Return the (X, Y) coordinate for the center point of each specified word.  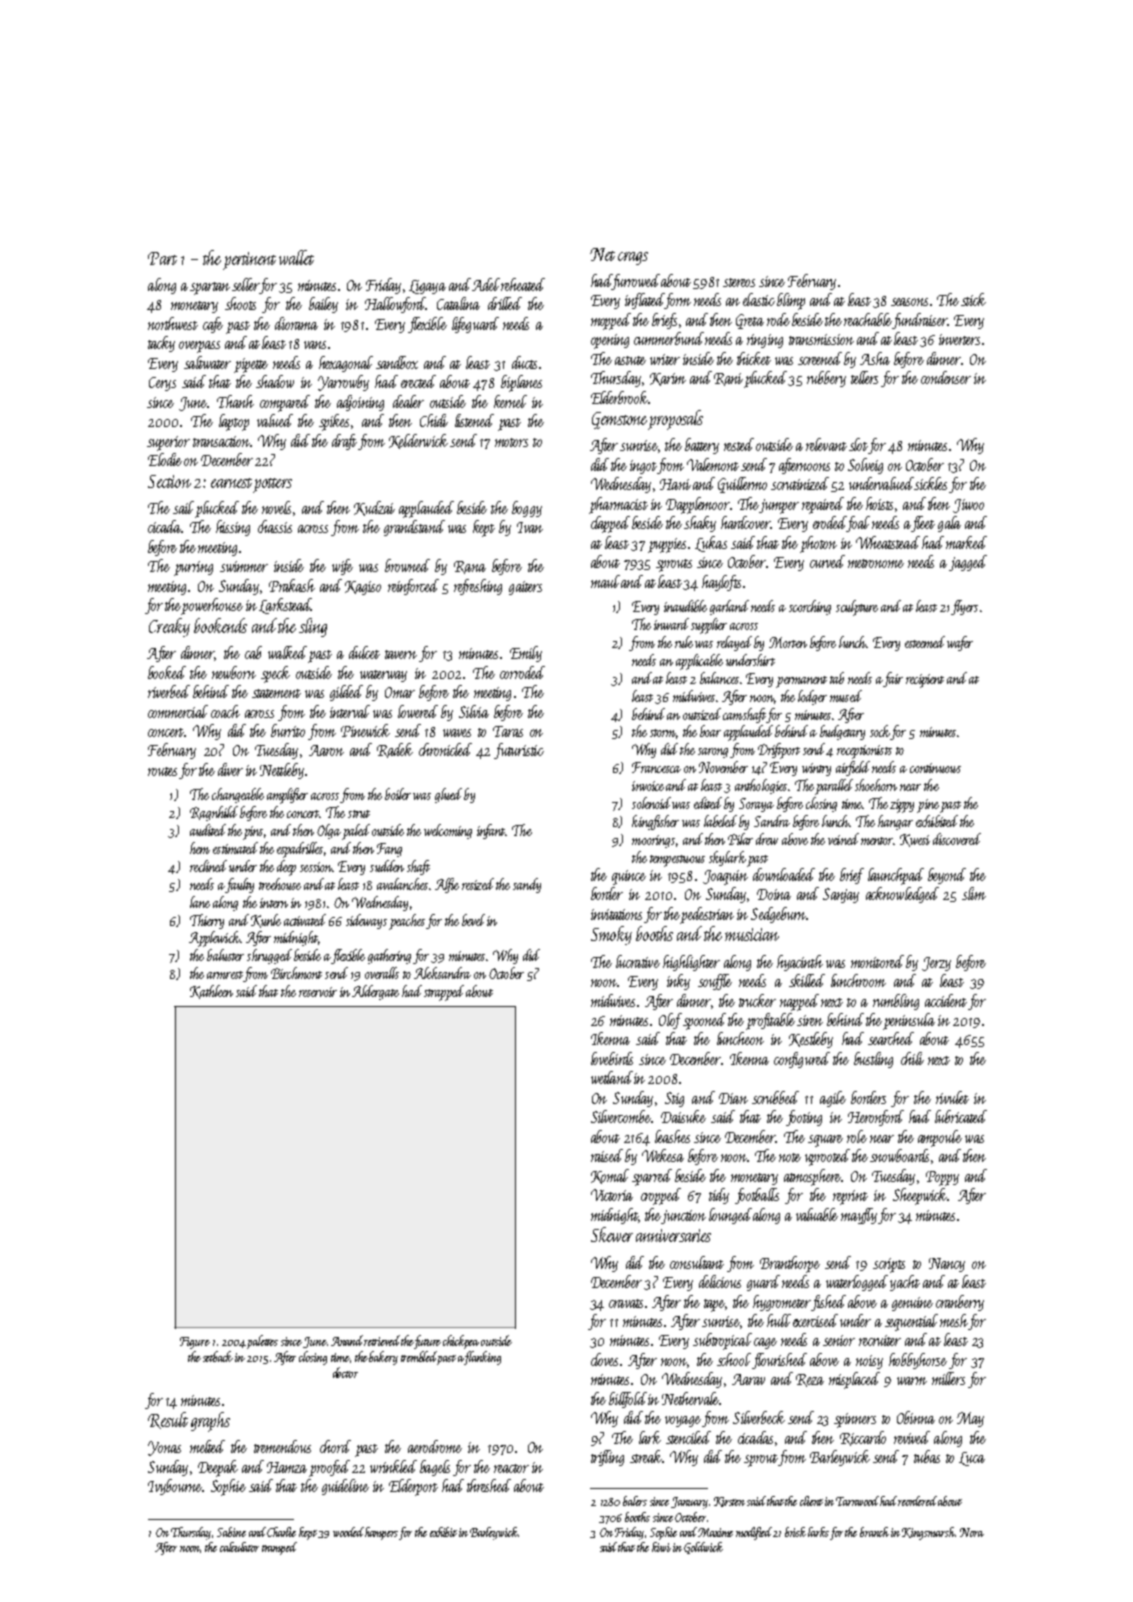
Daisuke (683, 1116)
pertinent (249, 261)
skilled (807, 980)
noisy (869, 1362)
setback (218, 1356)
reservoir (318, 992)
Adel (486, 284)
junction (683, 1217)
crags (633, 258)
